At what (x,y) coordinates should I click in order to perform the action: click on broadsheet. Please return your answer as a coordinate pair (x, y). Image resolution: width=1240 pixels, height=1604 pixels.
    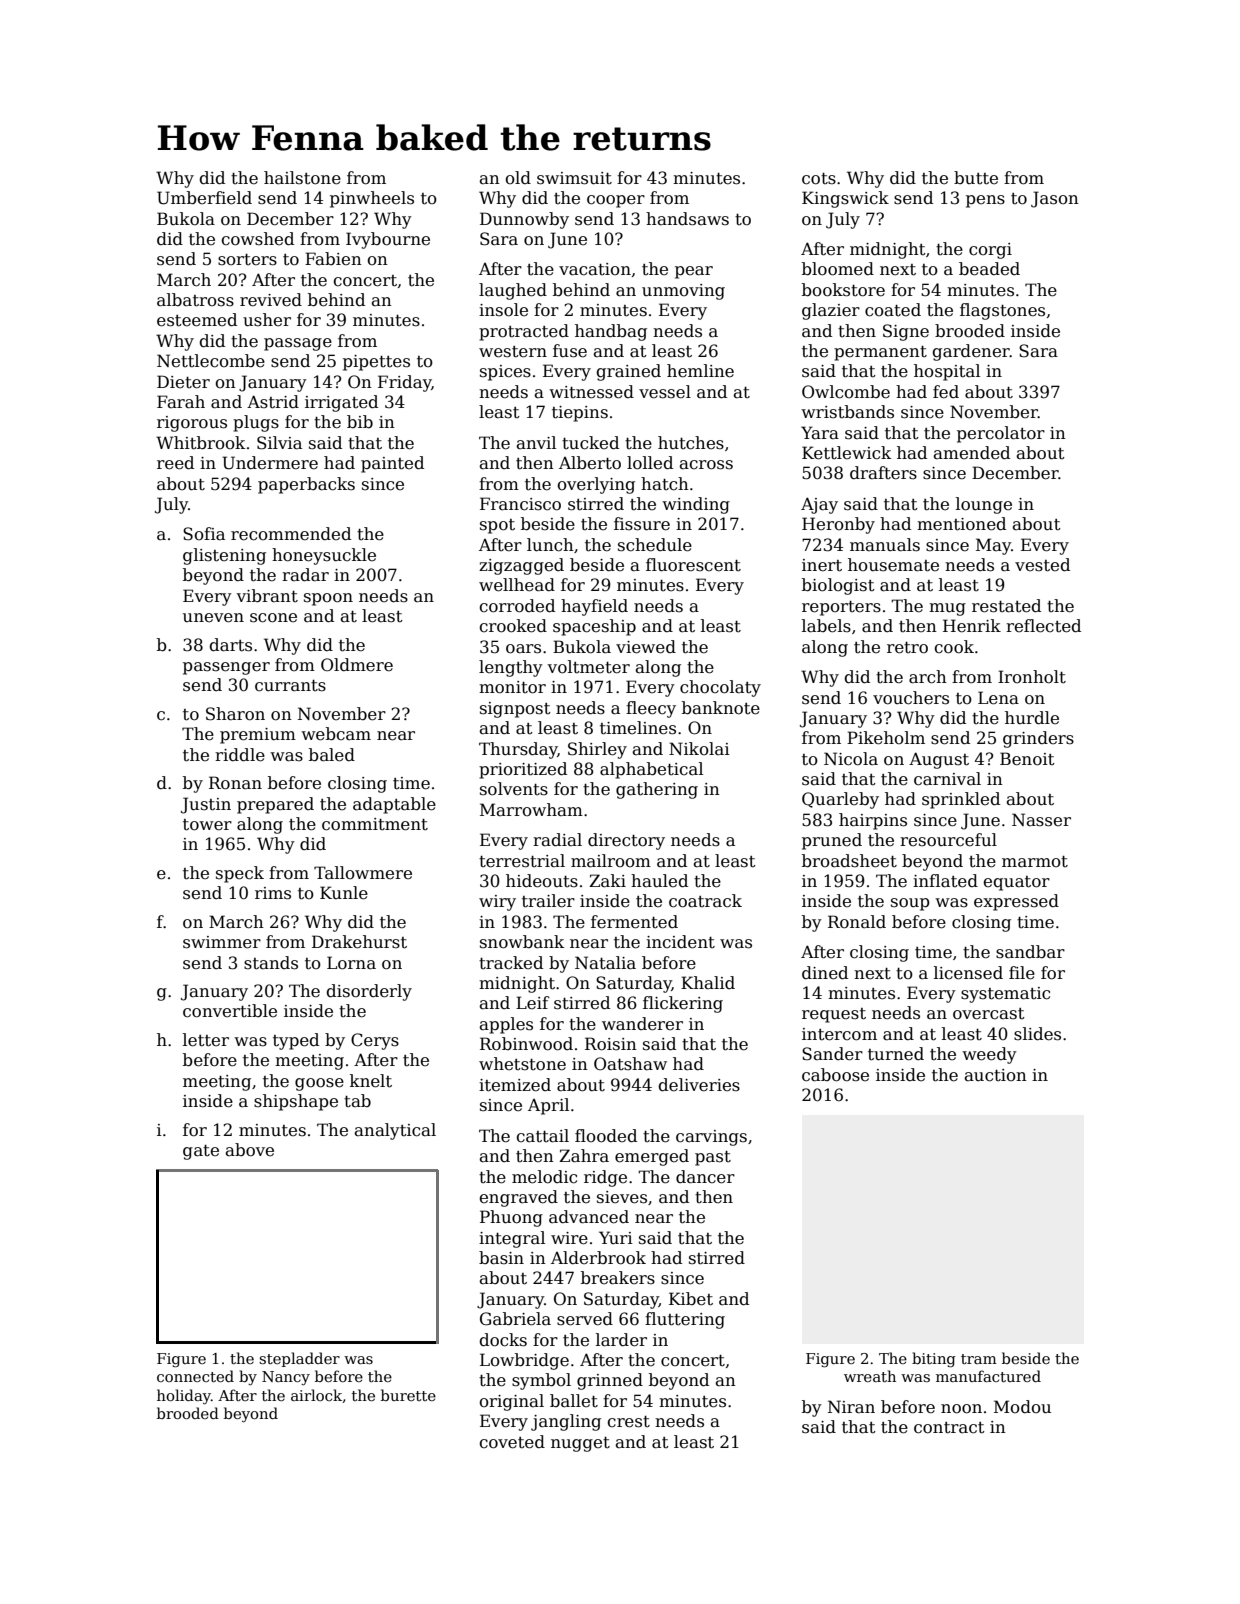
    Looking at the image, I should click on (849, 861).
